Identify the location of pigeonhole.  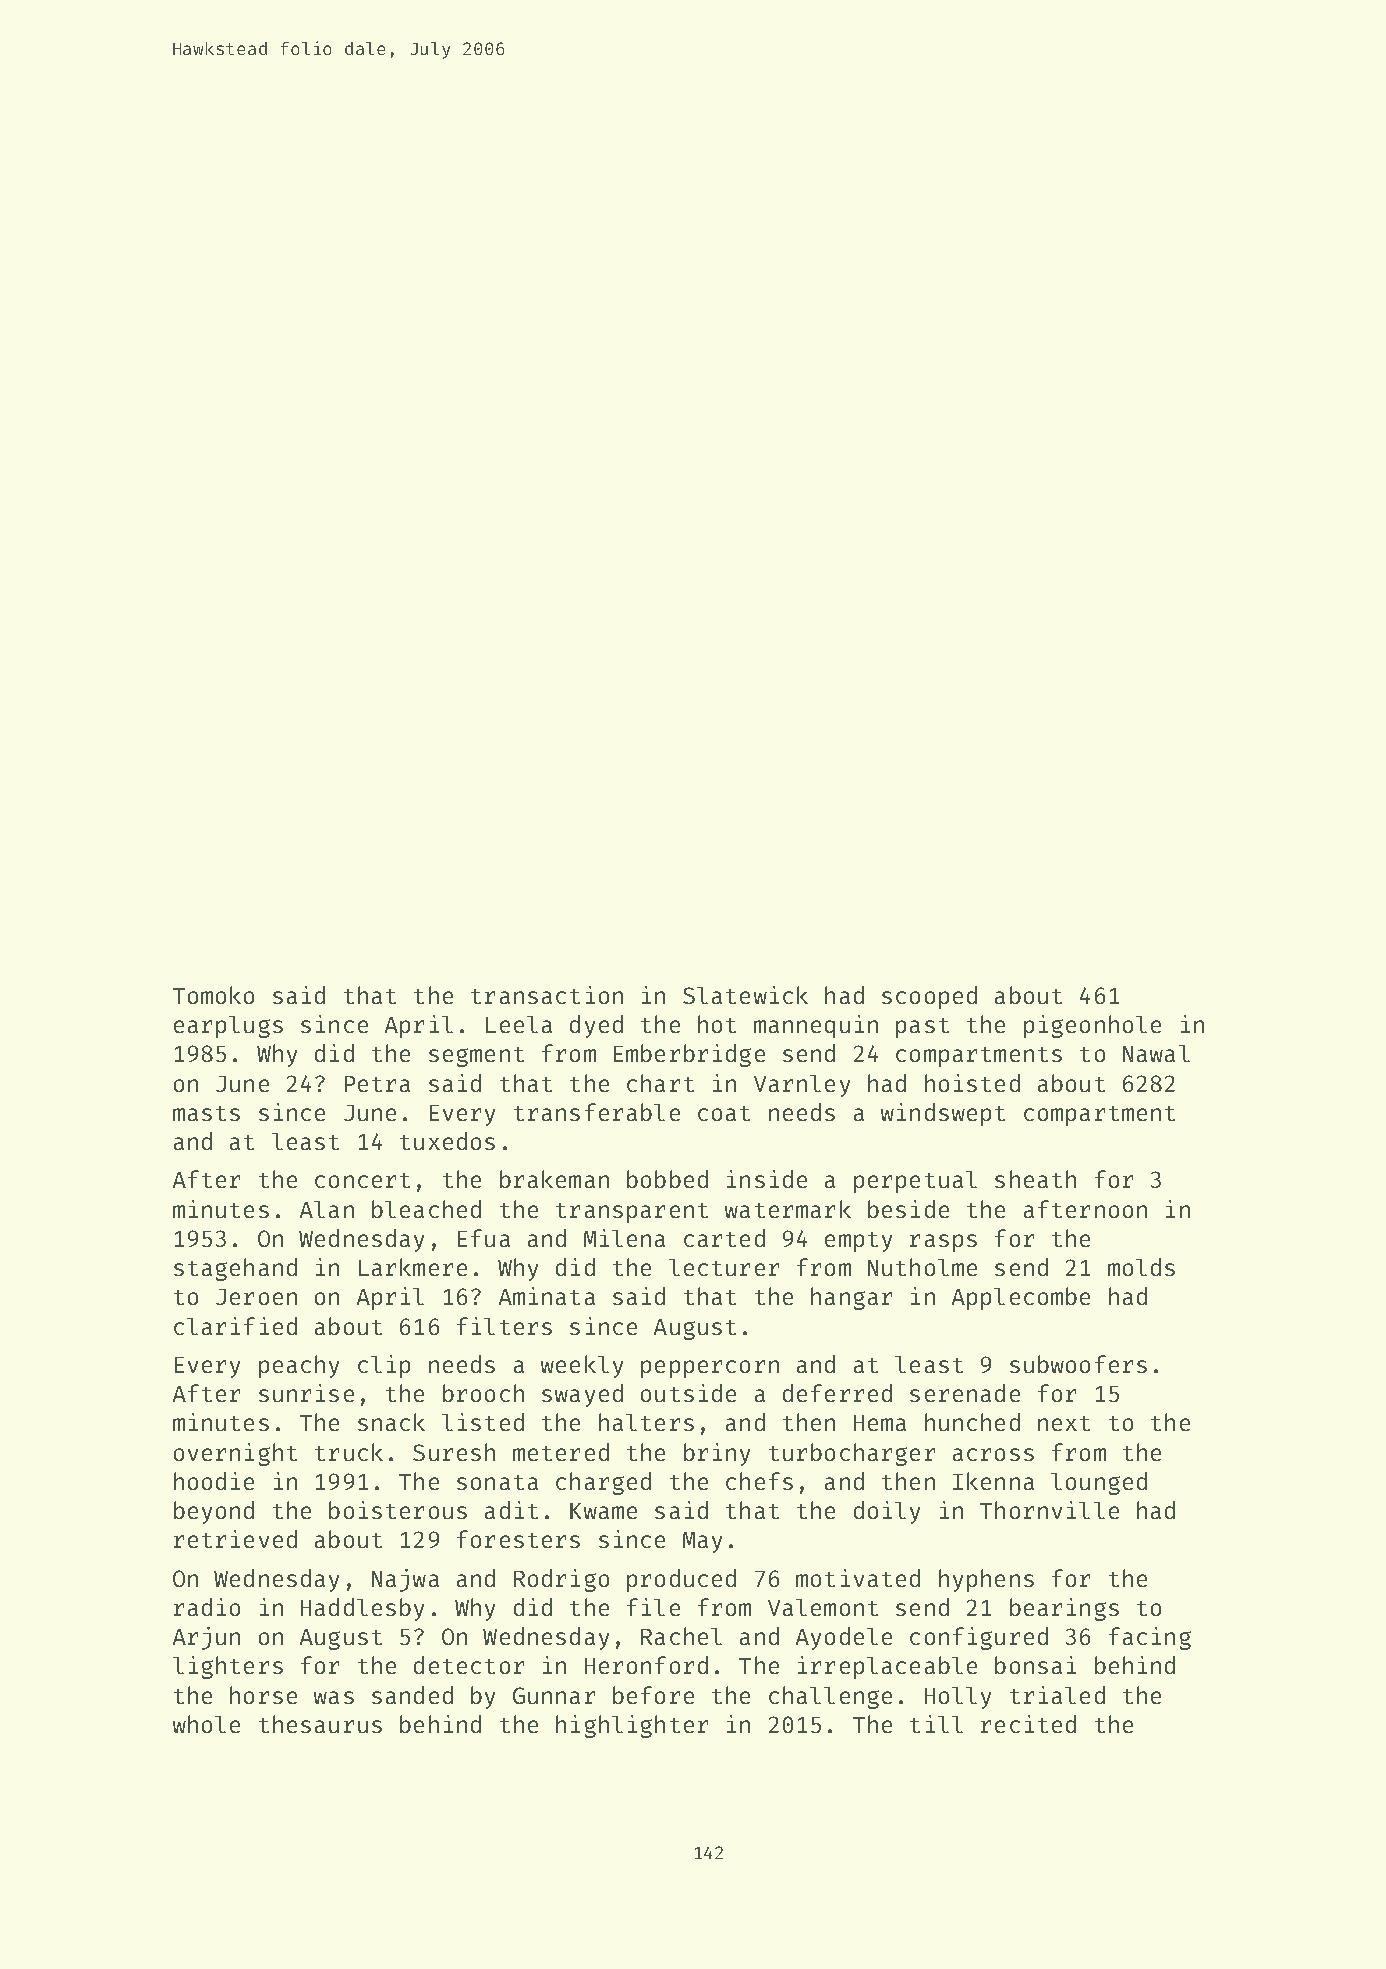
(1092, 1026).
